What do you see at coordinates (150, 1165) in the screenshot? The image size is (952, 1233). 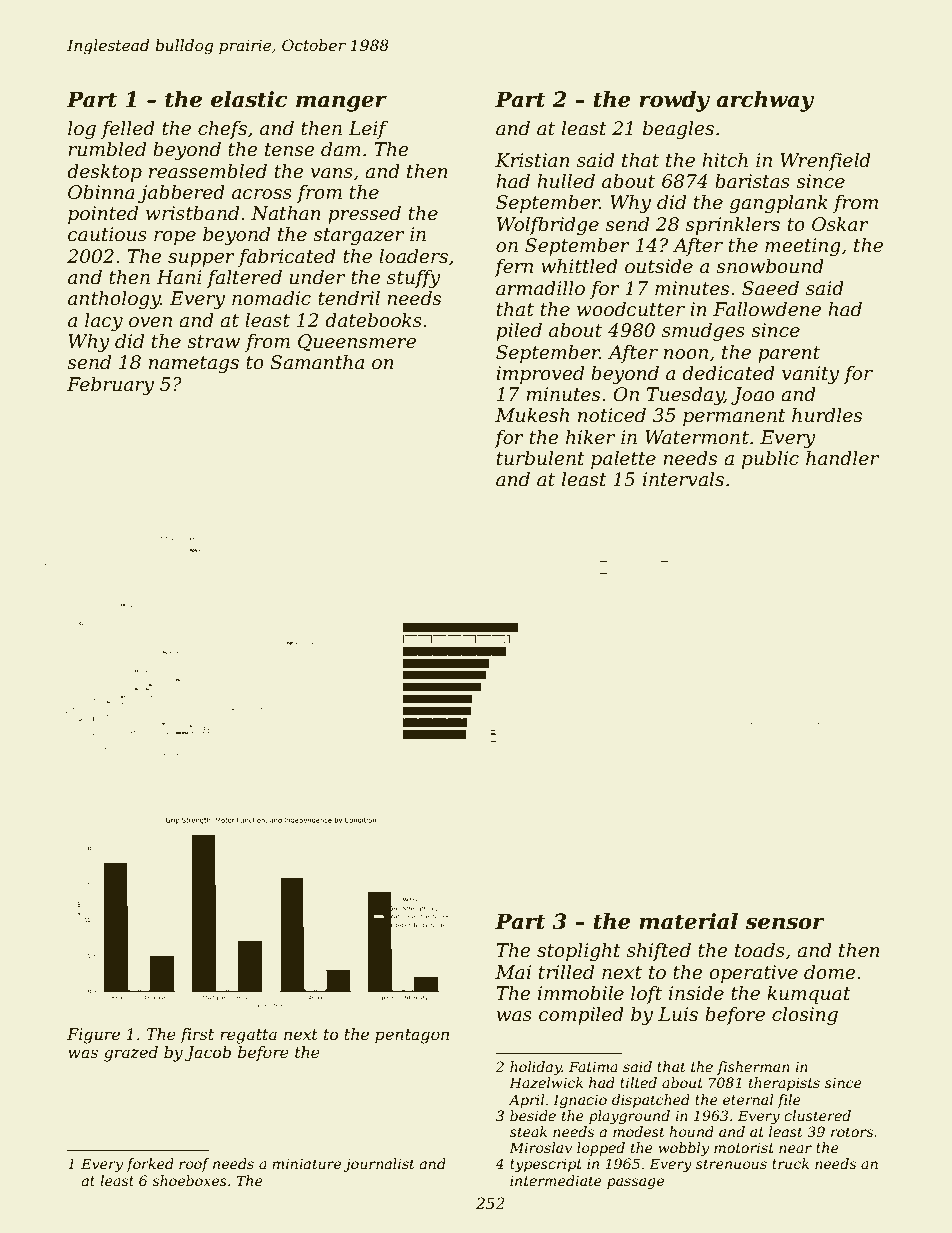 I see `forked` at bounding box center [150, 1165].
